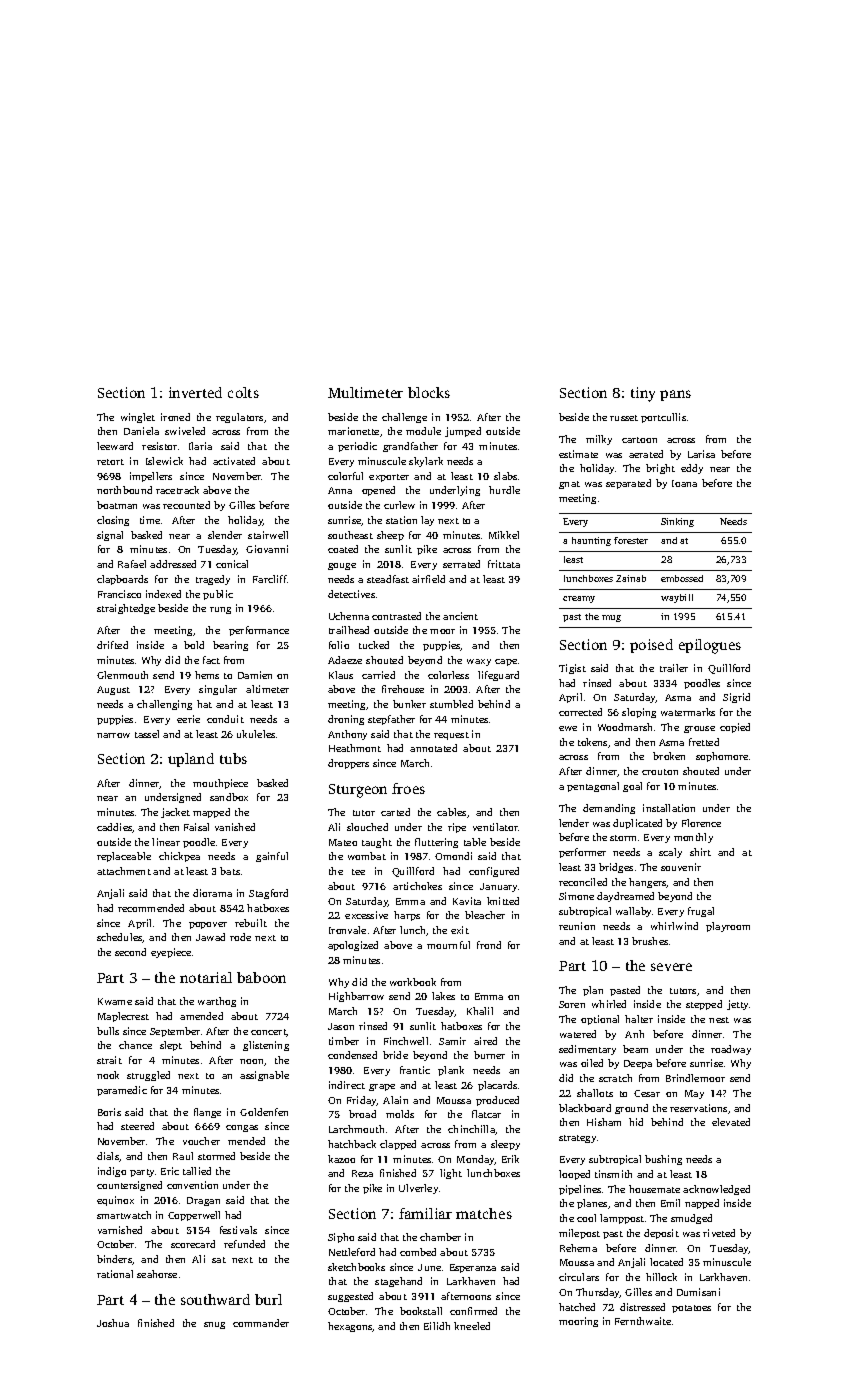 The width and height of the page is (849, 1400). I want to click on waybill, so click(677, 598).
